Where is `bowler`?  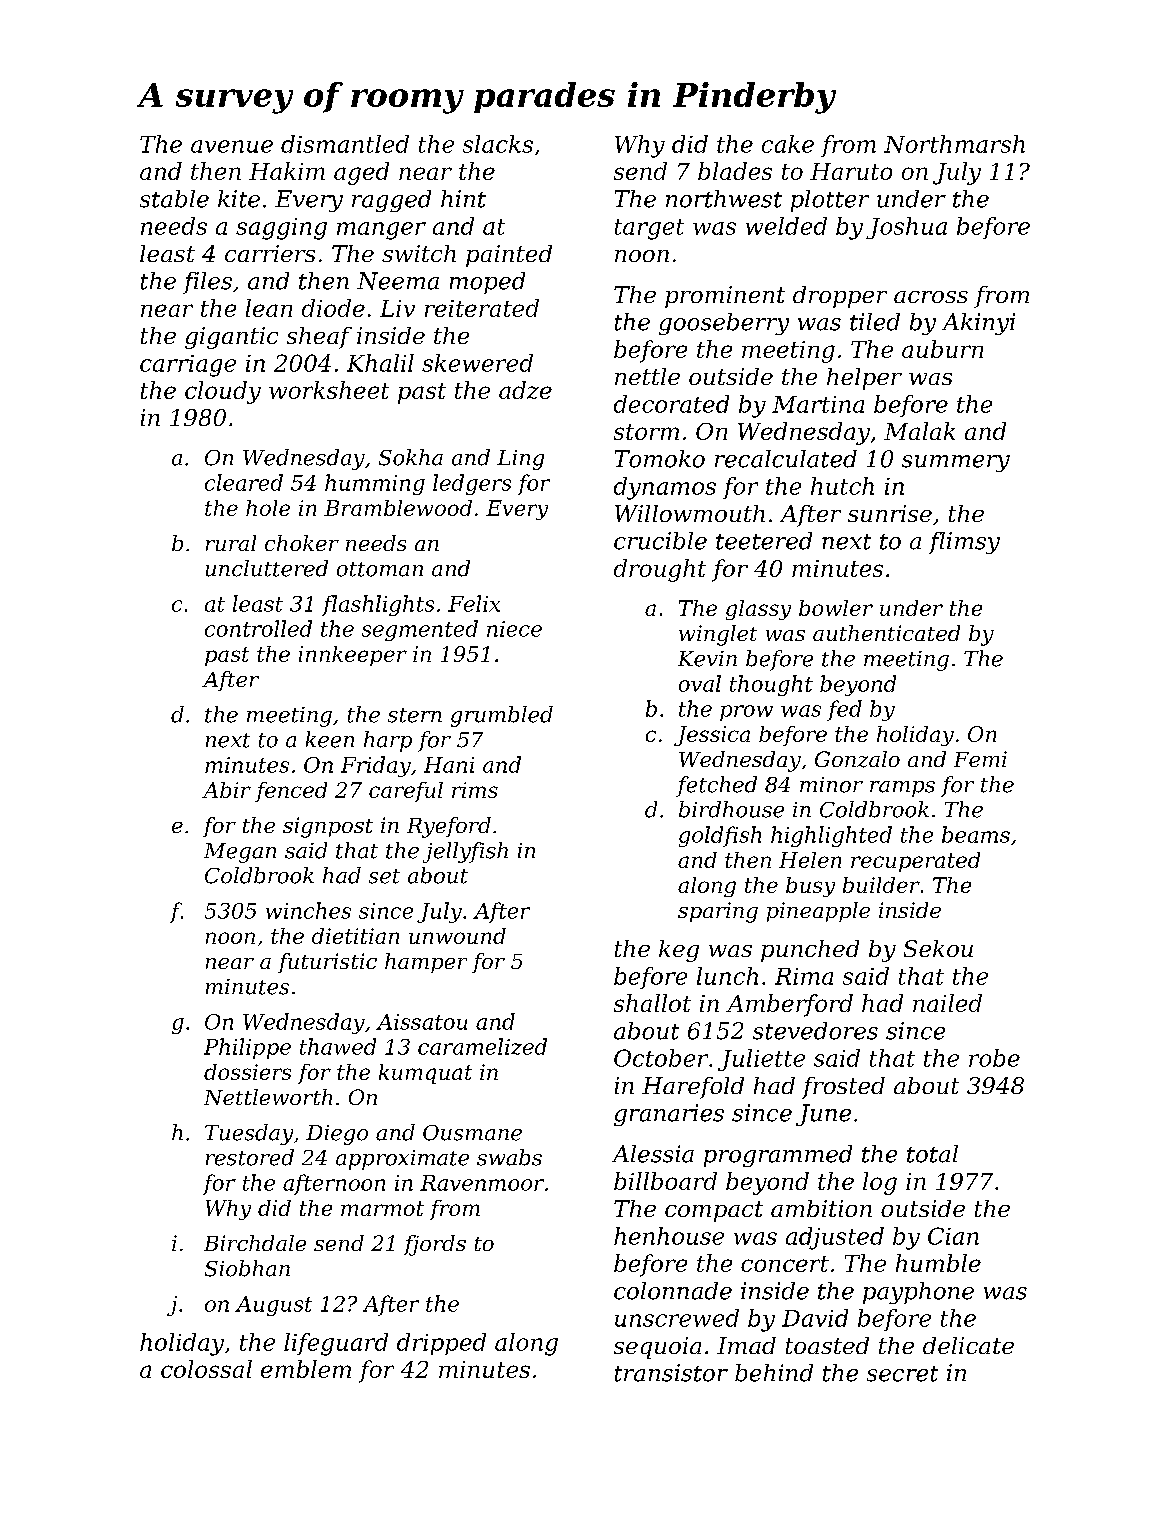
bowler is located at coordinates (836, 608).
